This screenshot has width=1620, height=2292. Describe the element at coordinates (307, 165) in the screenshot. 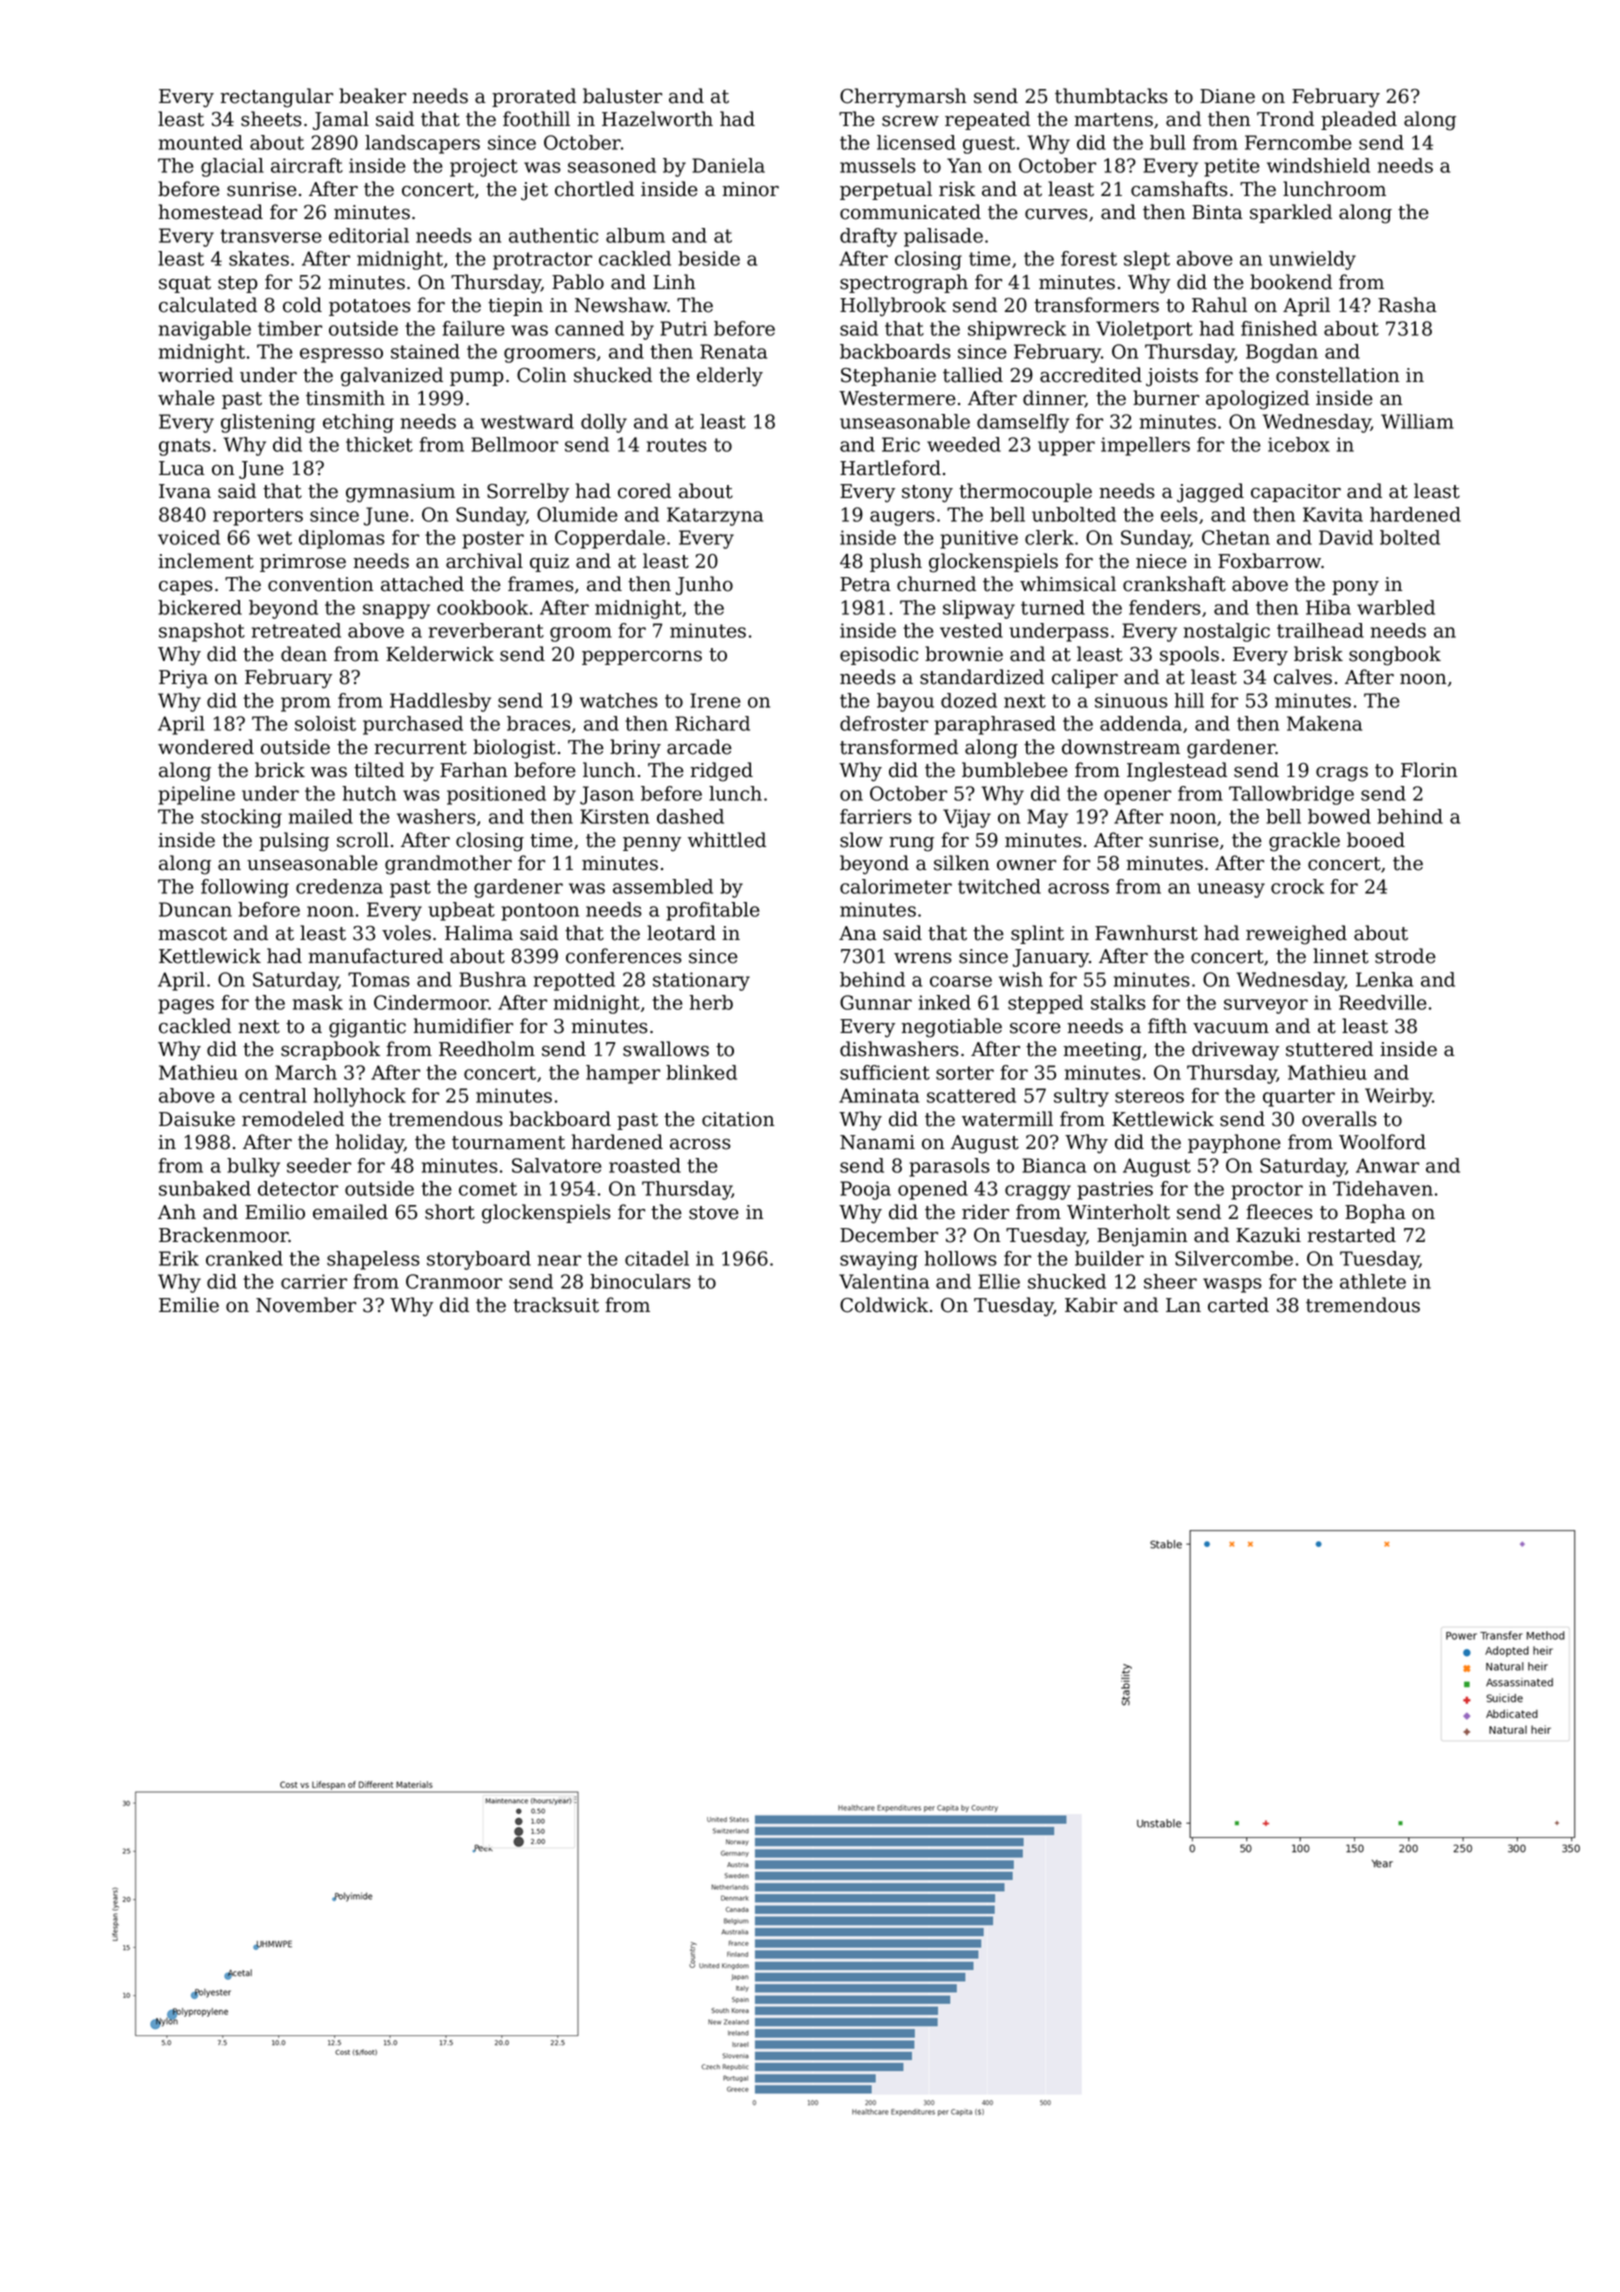

I see `aircraft` at that location.
